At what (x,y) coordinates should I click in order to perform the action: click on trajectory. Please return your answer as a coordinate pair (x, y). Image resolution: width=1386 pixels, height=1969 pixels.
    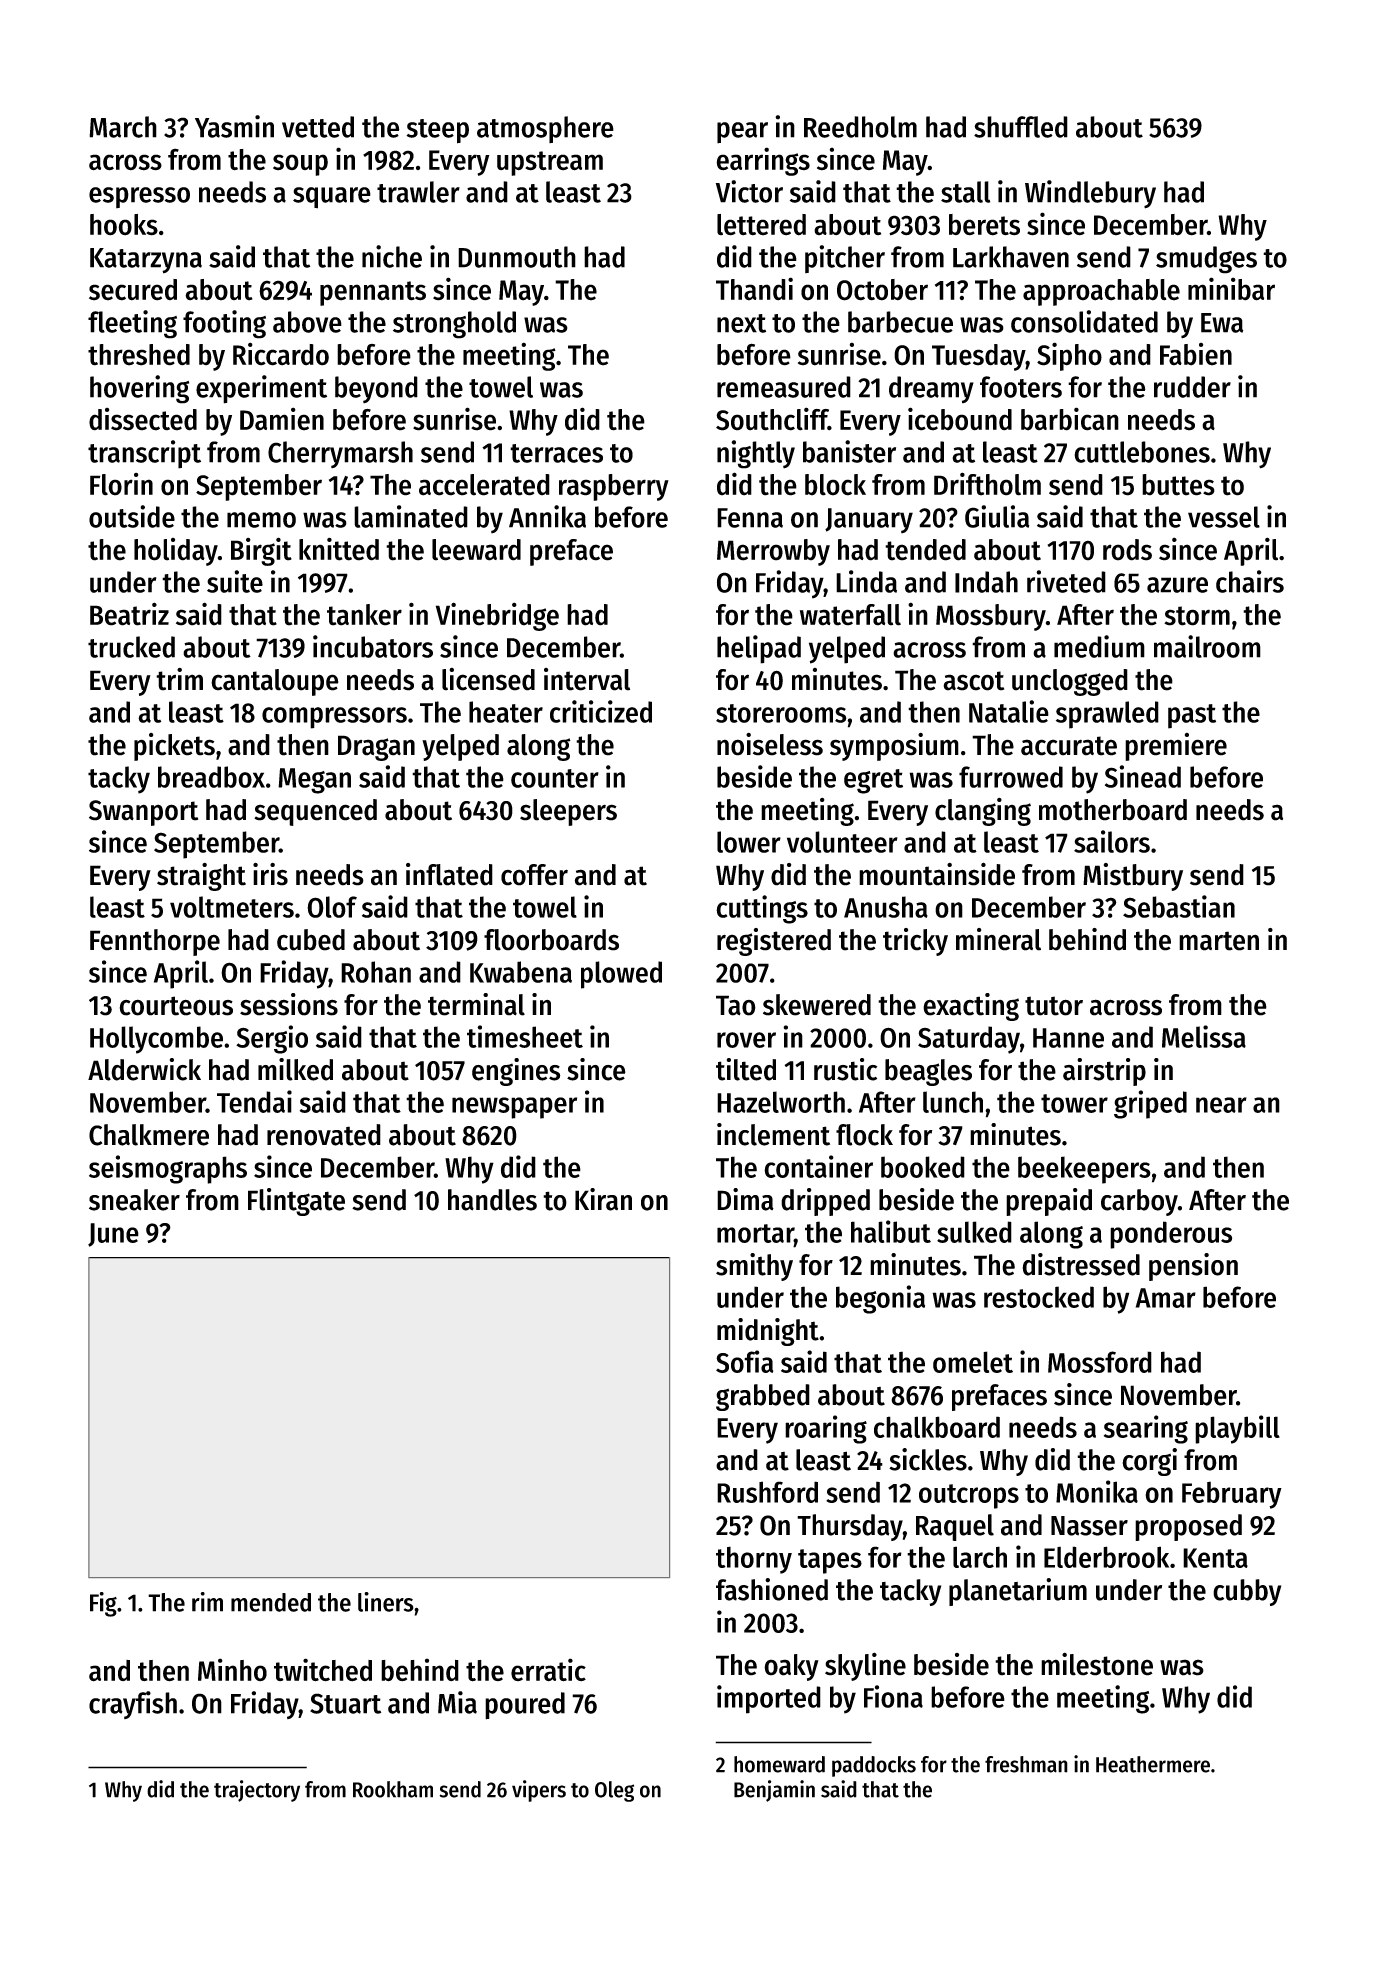
    Looking at the image, I should click on (257, 1791).
